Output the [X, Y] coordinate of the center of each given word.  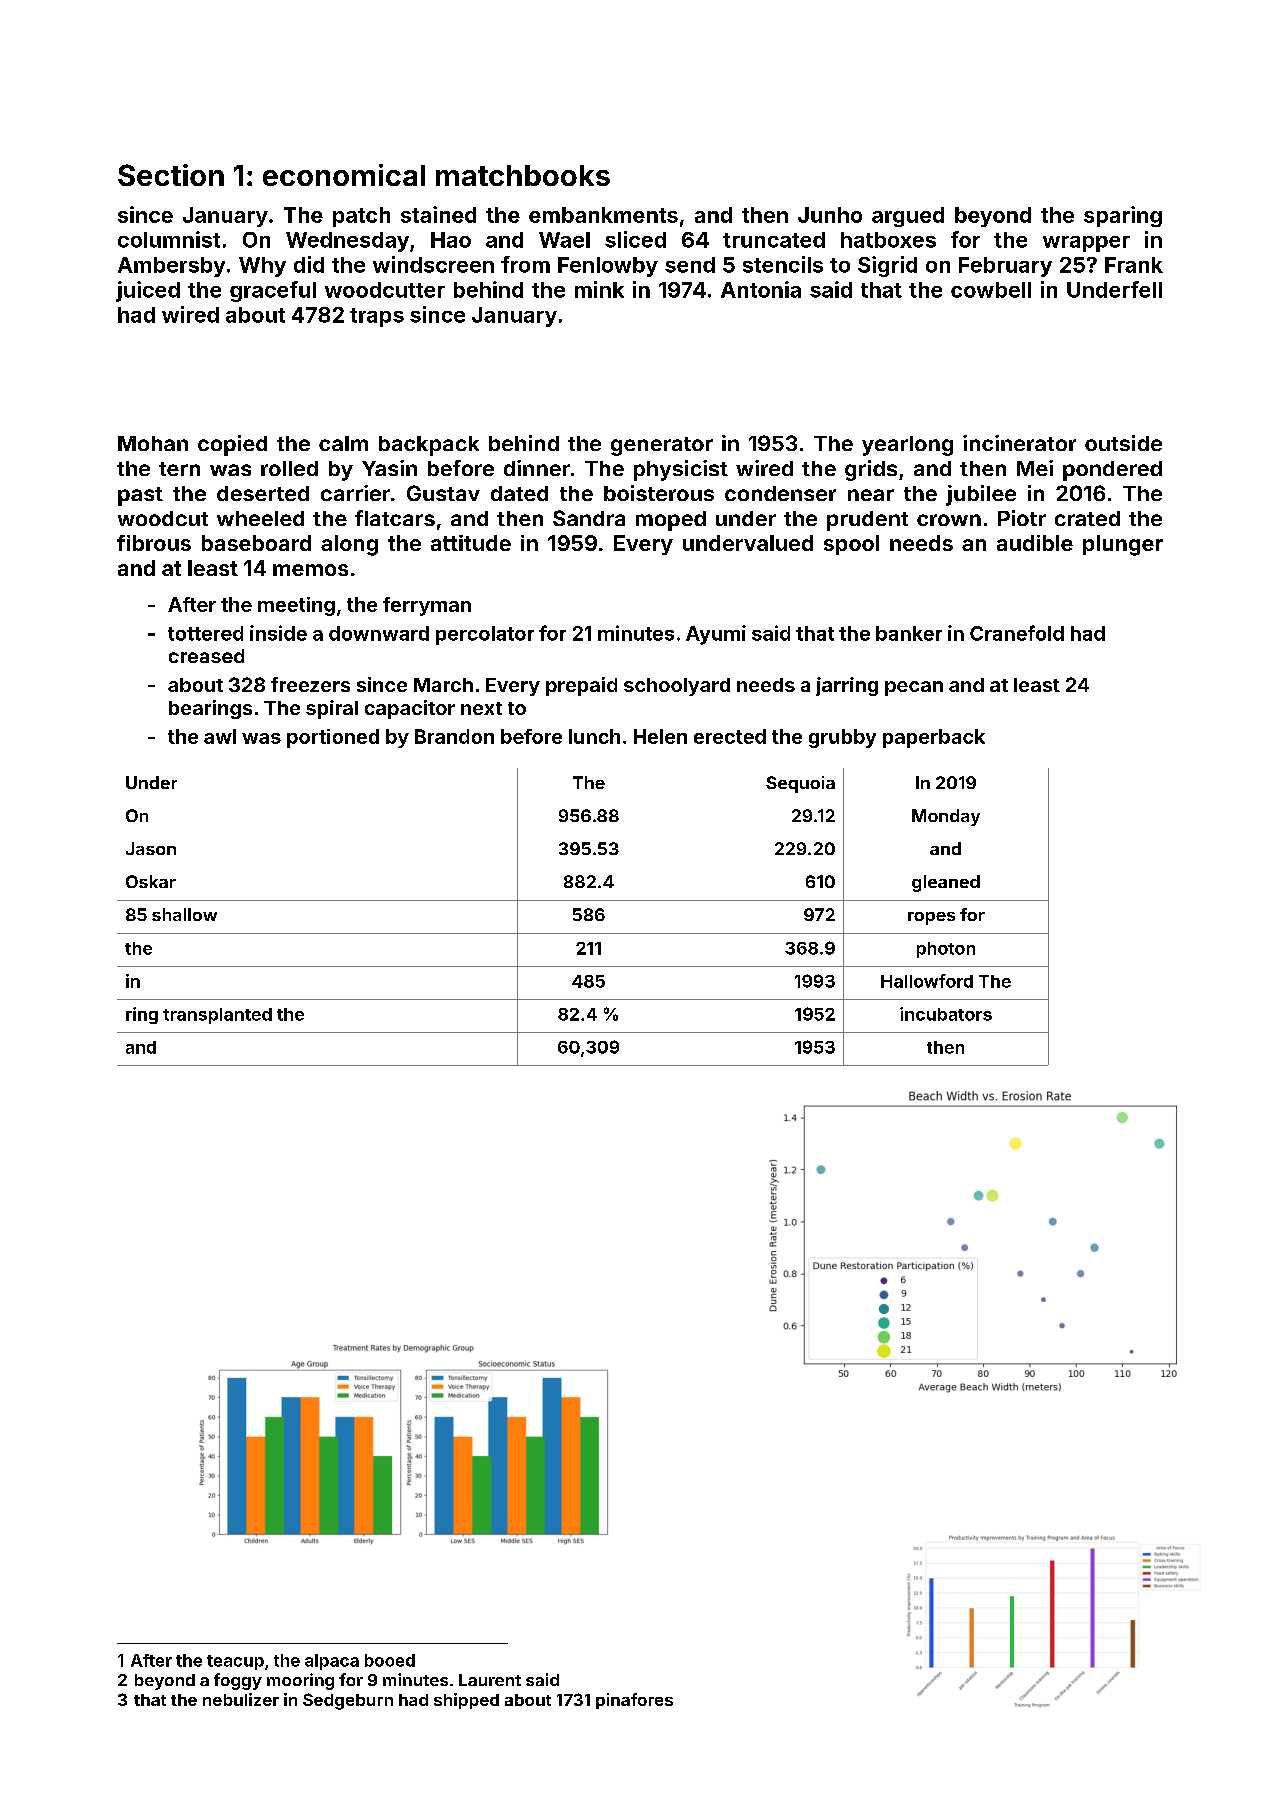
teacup [235, 1662]
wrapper [1086, 244]
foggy [238, 1681]
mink [599, 289]
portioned [333, 738]
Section [171, 175]
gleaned [946, 883]
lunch [594, 736]
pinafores [634, 1701]
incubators [946, 1014]
